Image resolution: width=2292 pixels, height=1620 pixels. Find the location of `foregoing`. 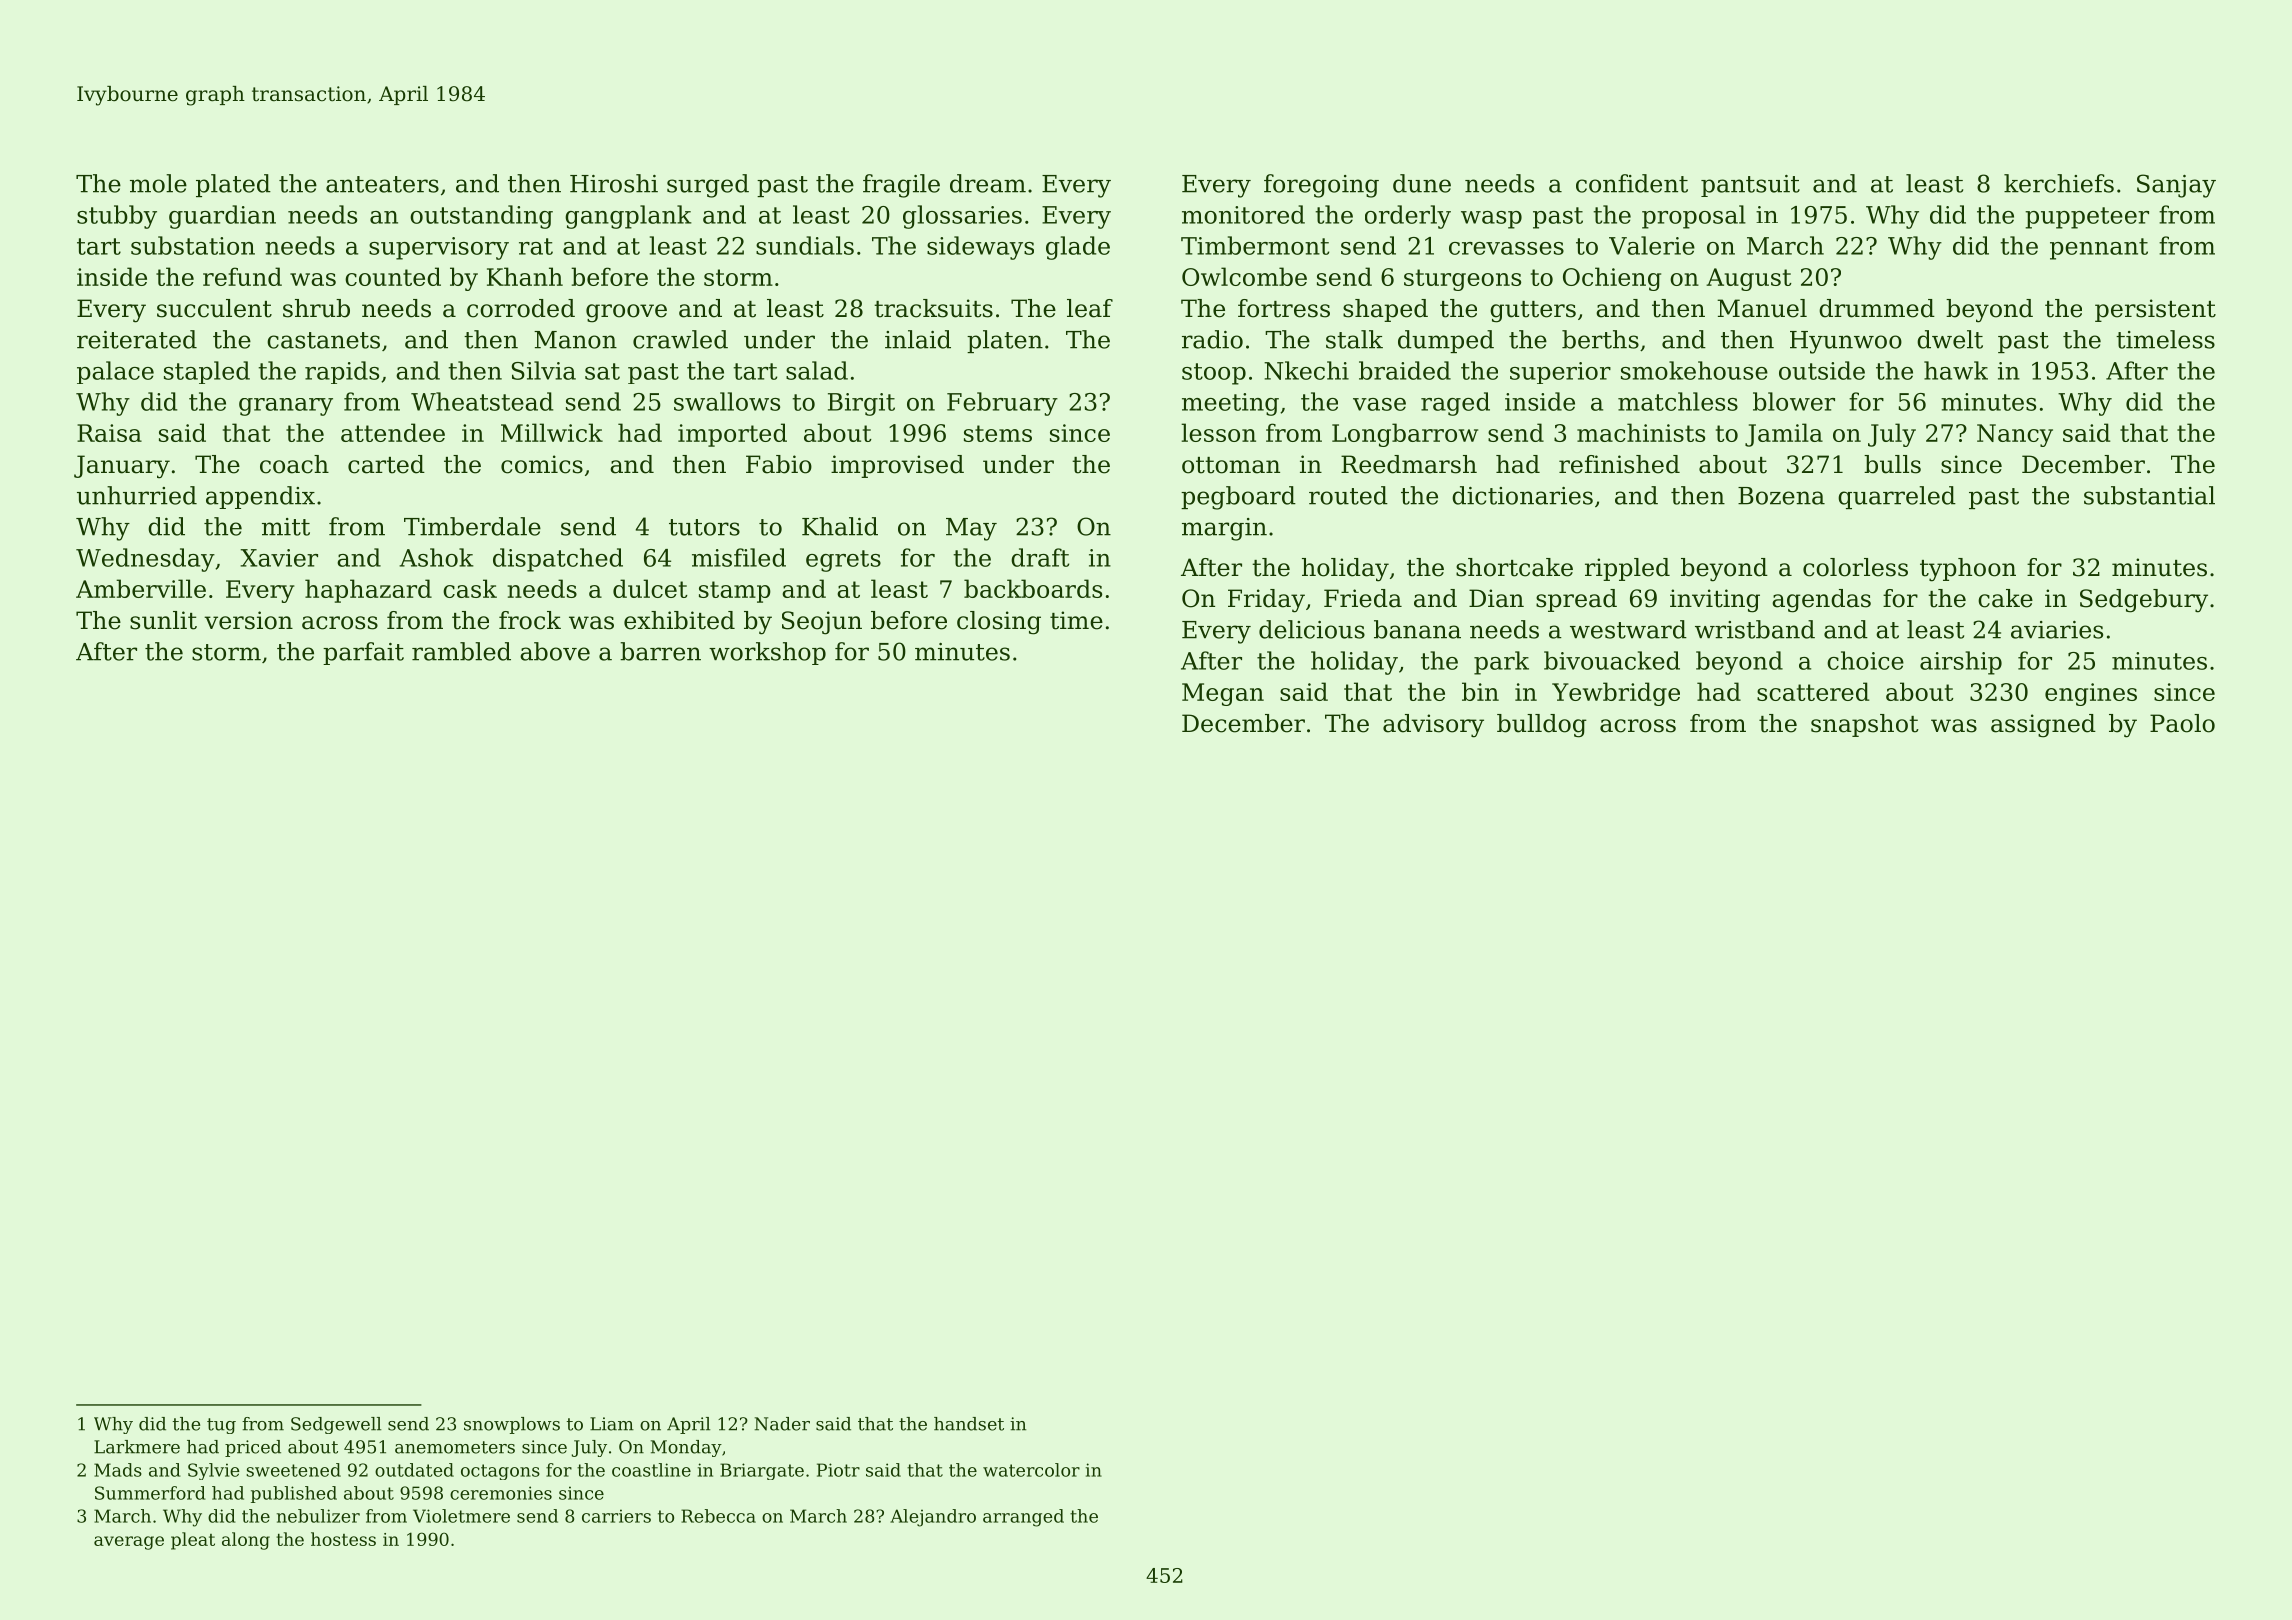

foregoing is located at coordinates (1321, 186).
